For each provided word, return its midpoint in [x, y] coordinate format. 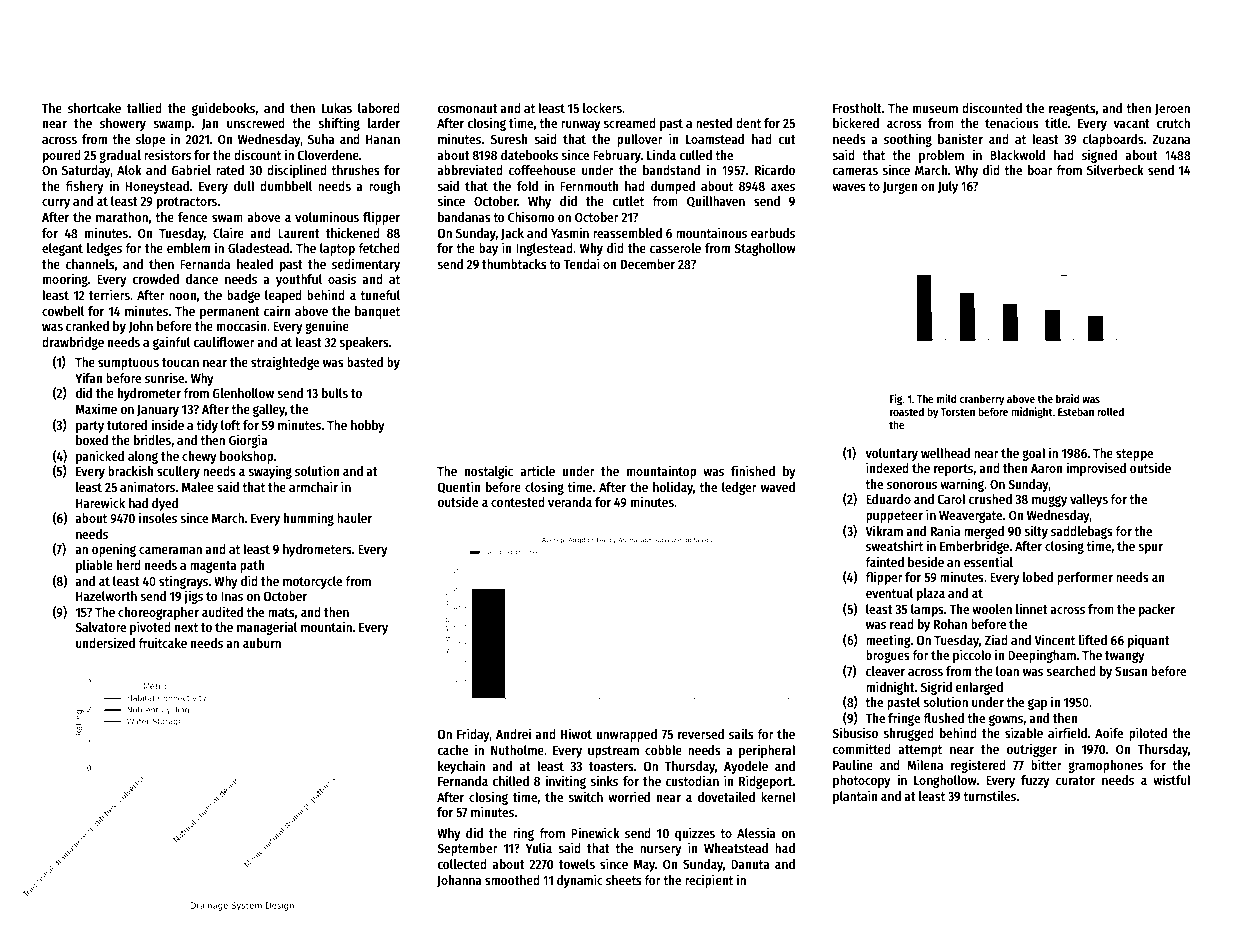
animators [148, 486]
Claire [228, 232]
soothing [908, 140]
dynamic [580, 881]
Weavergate [970, 517]
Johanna [459, 881]
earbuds [773, 233]
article [537, 470]
